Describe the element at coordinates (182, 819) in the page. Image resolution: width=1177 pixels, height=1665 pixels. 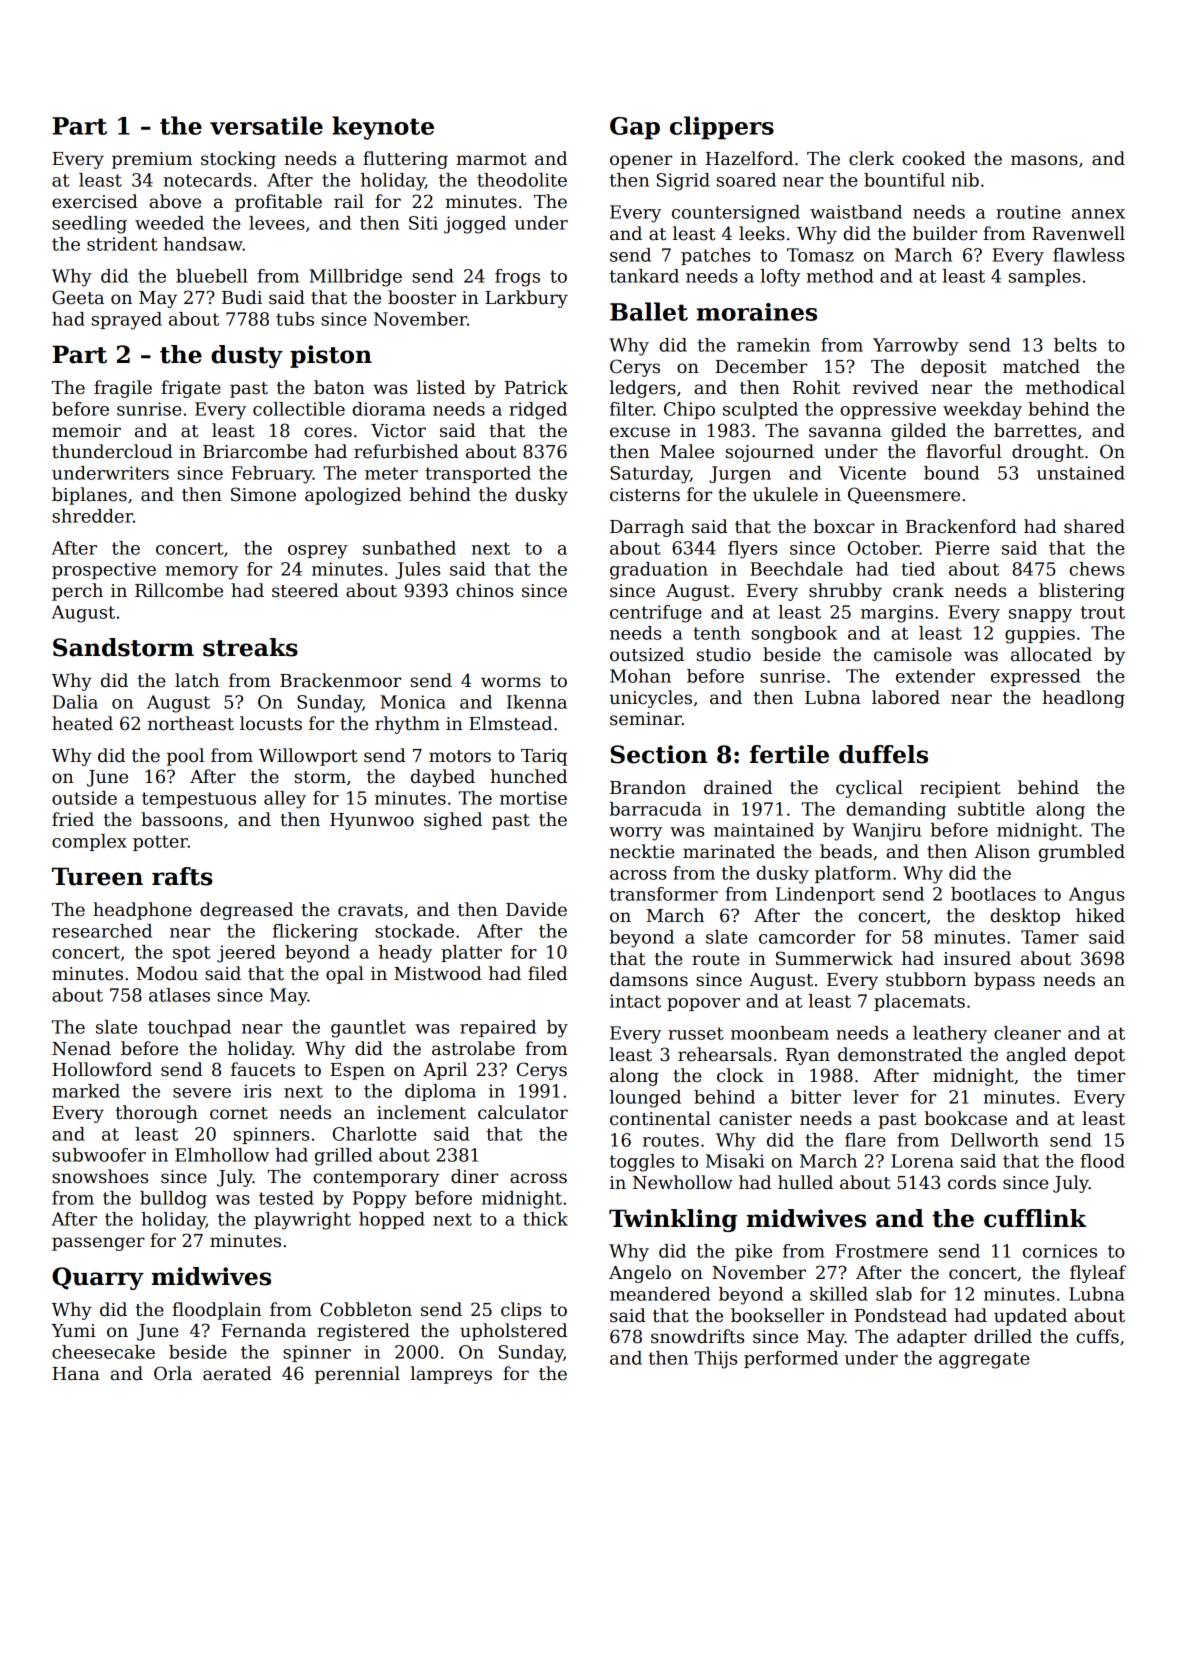
I see `bassoons` at that location.
